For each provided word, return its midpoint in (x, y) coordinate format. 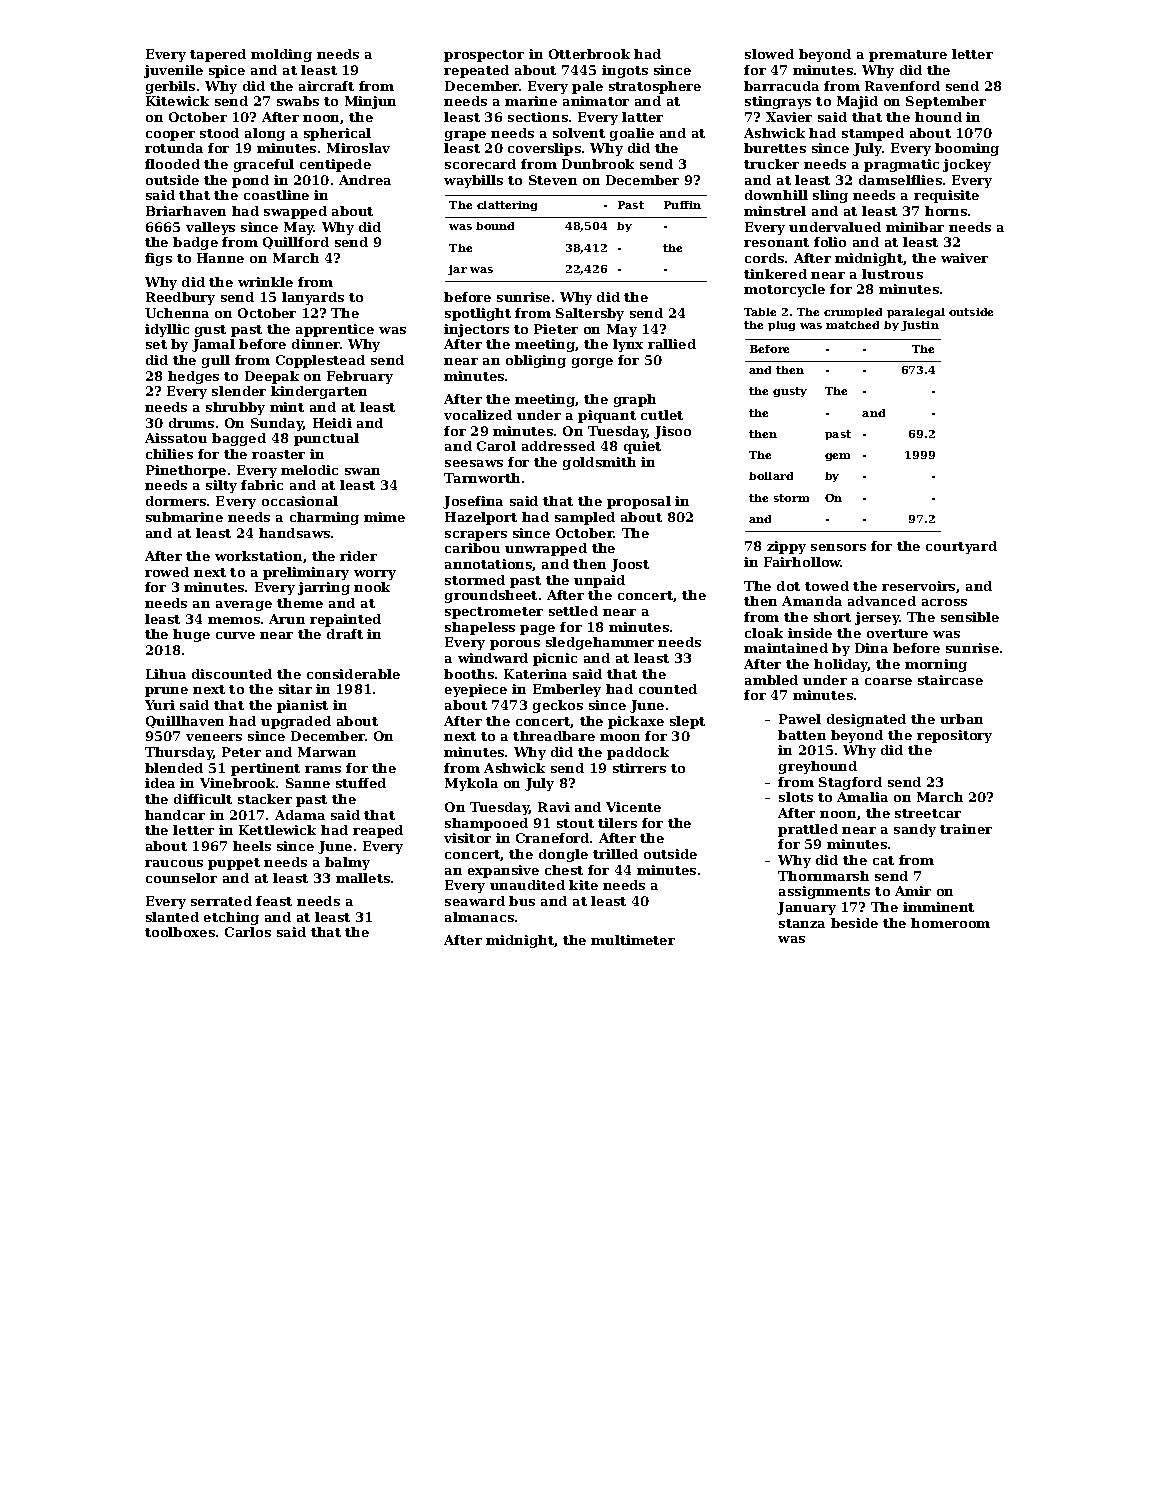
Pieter (556, 329)
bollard (771, 476)
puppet (234, 864)
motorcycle (784, 290)
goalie (632, 134)
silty (221, 486)
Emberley (567, 690)
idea (160, 783)
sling (830, 196)
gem (837, 457)
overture (897, 633)
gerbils (170, 87)
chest (564, 870)
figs (158, 259)
